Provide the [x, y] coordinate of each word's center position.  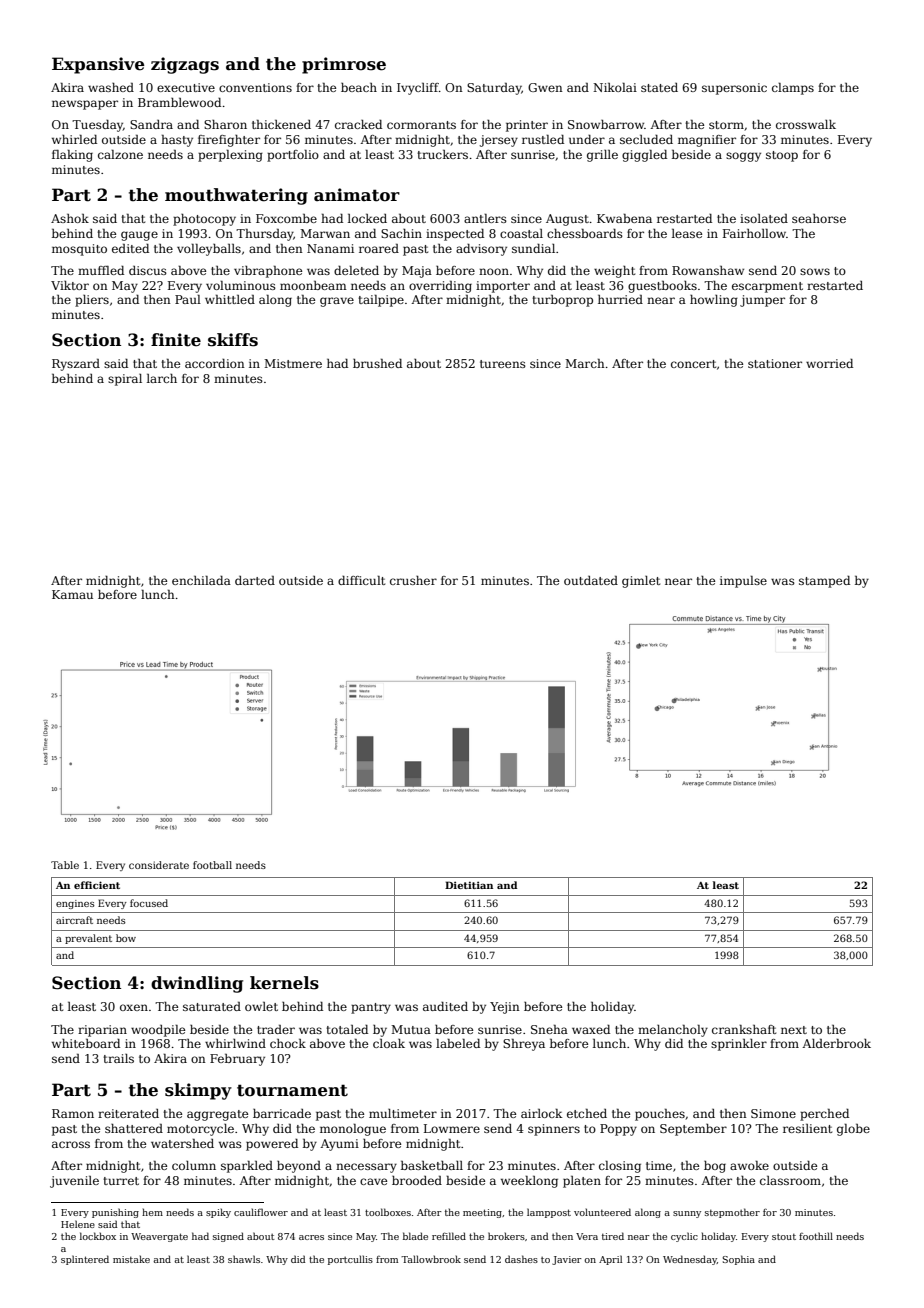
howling [714, 301]
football [212, 865]
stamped [824, 582]
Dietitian [469, 885]
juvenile [74, 1182]
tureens [503, 364]
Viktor [70, 285]
